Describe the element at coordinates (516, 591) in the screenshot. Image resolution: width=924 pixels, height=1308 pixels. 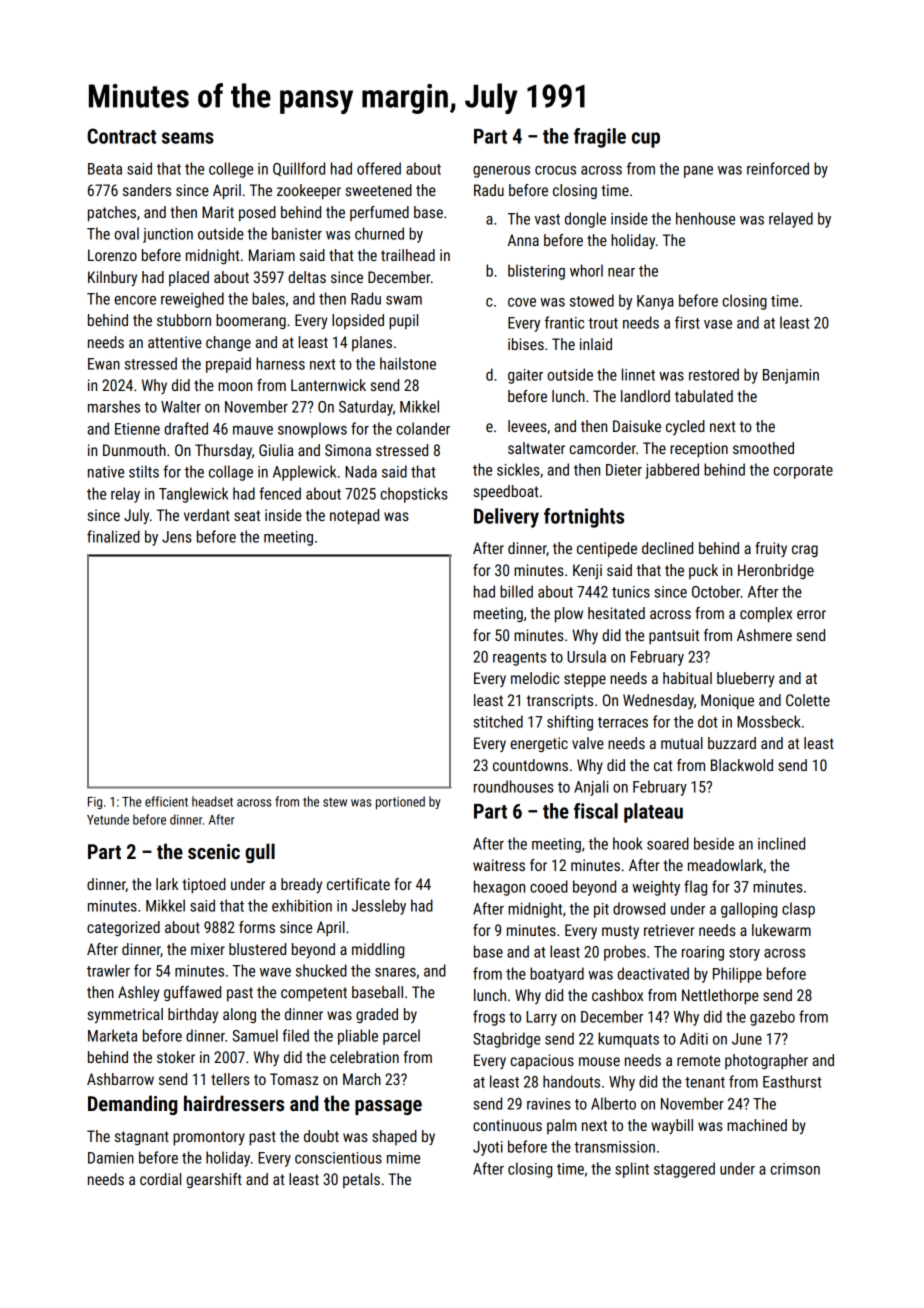
I see `billed` at that location.
